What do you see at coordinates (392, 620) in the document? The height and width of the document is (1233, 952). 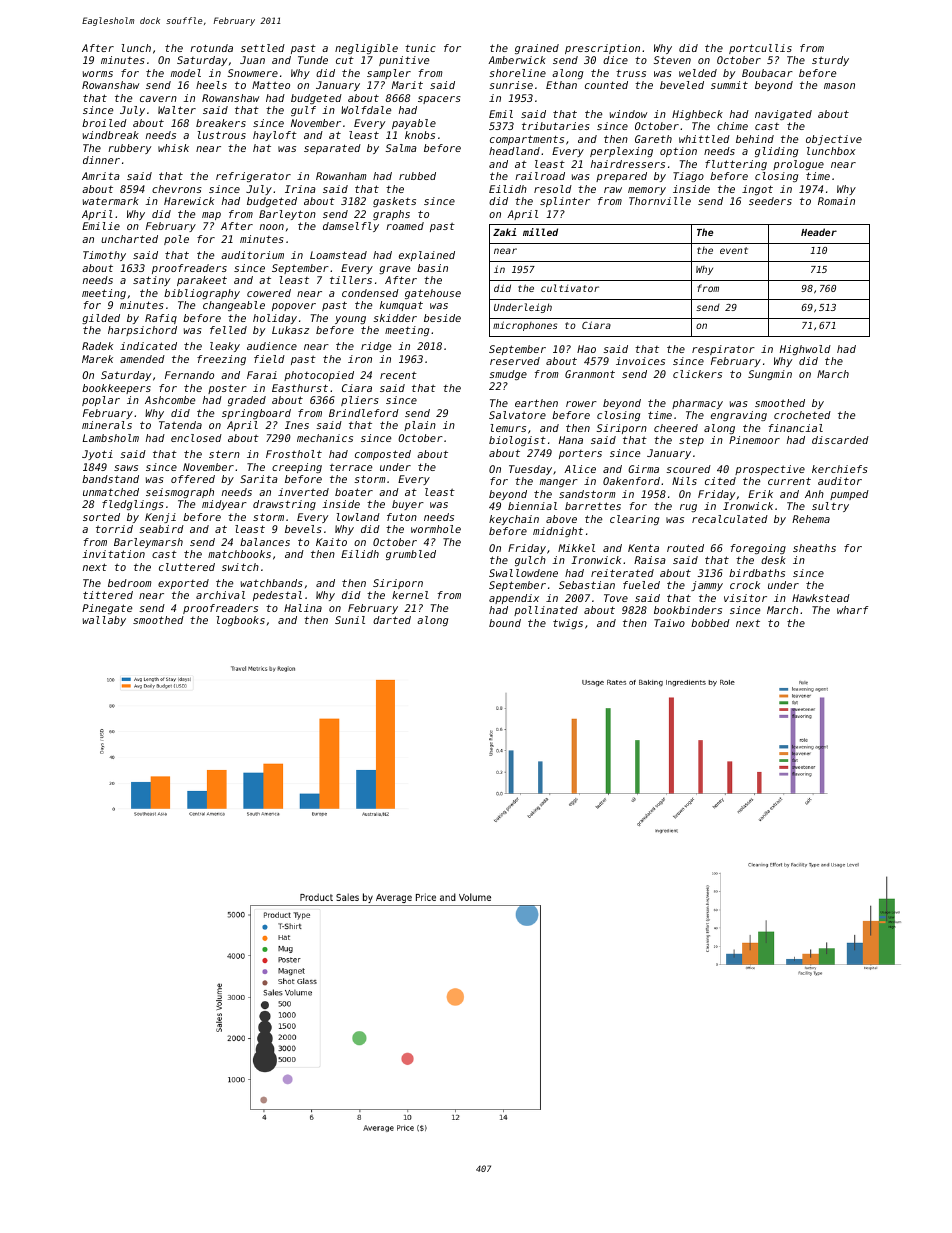 I see `darted` at bounding box center [392, 620].
